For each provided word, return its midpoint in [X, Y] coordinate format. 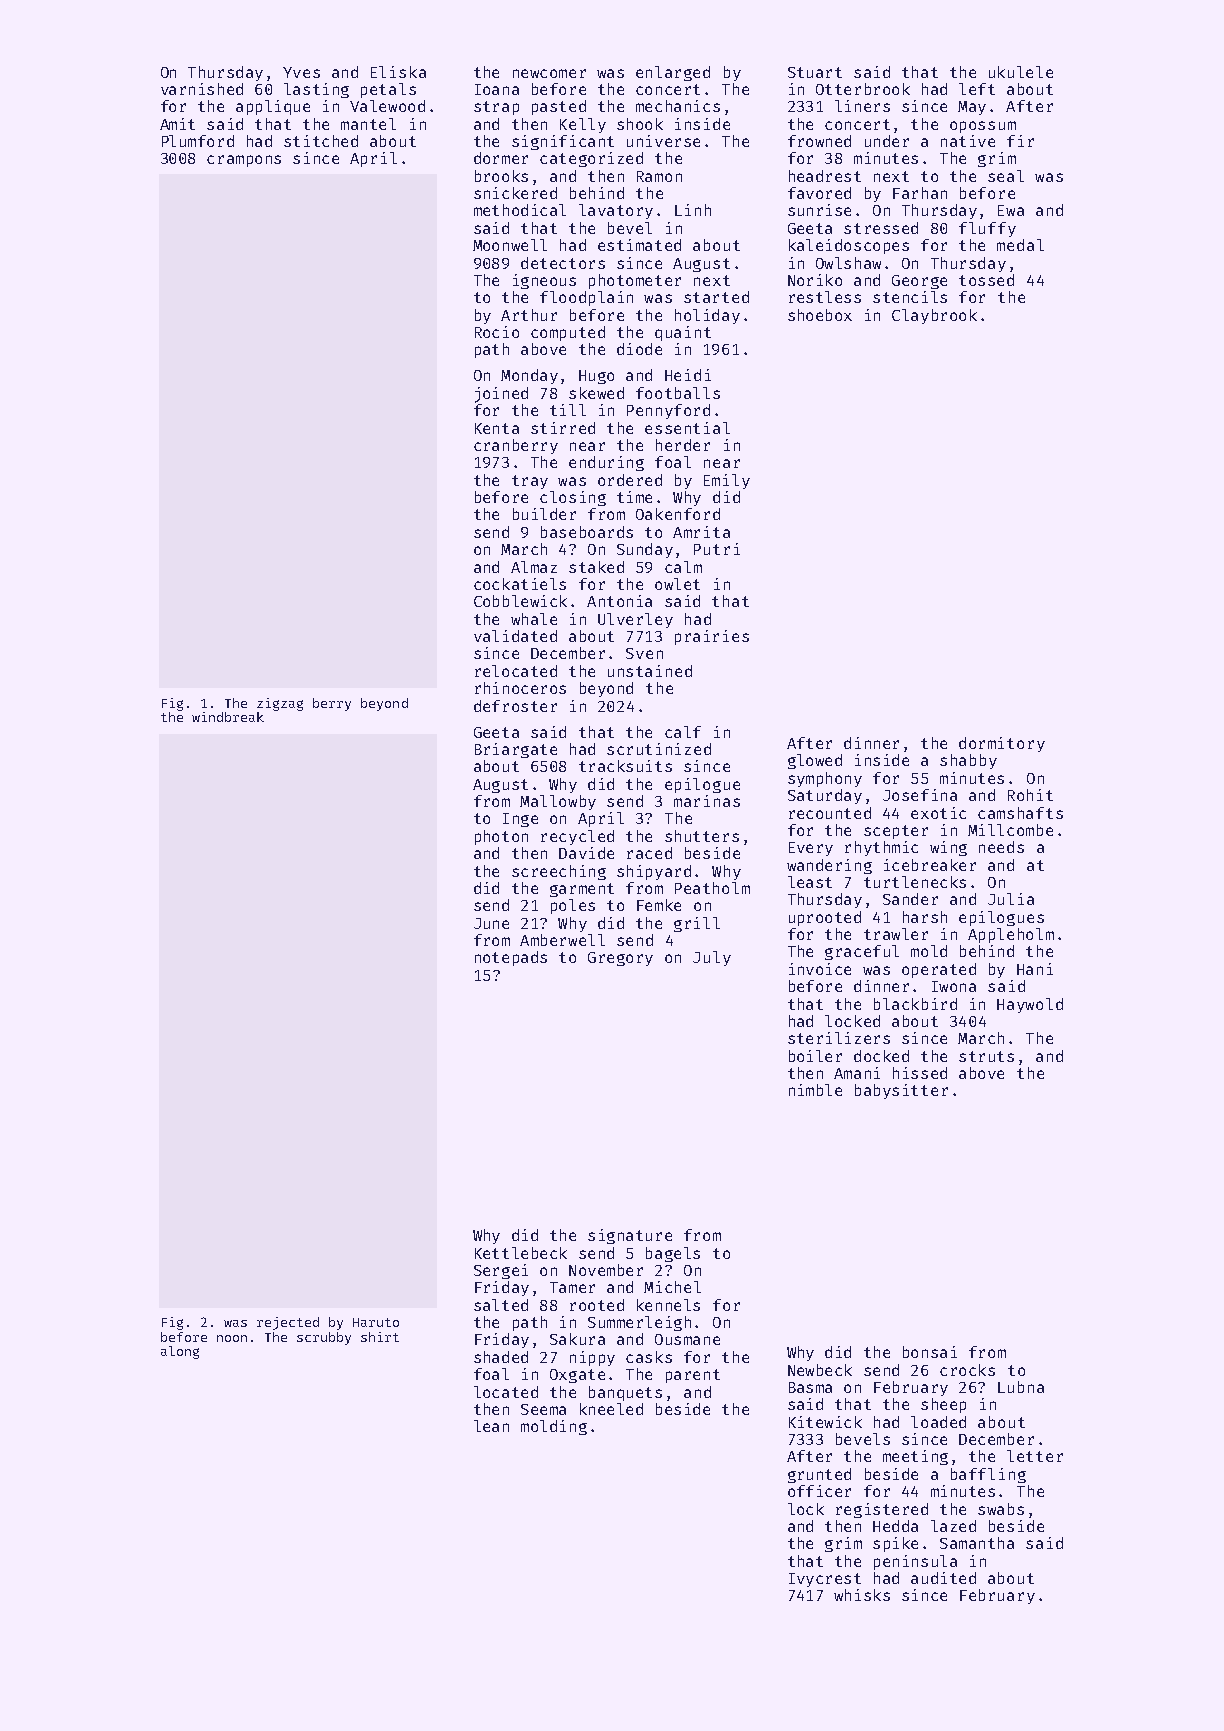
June [491, 923]
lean [491, 1426]
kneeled [611, 1409]
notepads [511, 958]
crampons [244, 161]
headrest [825, 176]
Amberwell [562, 940]
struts [986, 1056]
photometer [635, 281]
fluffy [987, 229]
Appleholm [1011, 935]
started [716, 297]
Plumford [198, 141]
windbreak [228, 717]
